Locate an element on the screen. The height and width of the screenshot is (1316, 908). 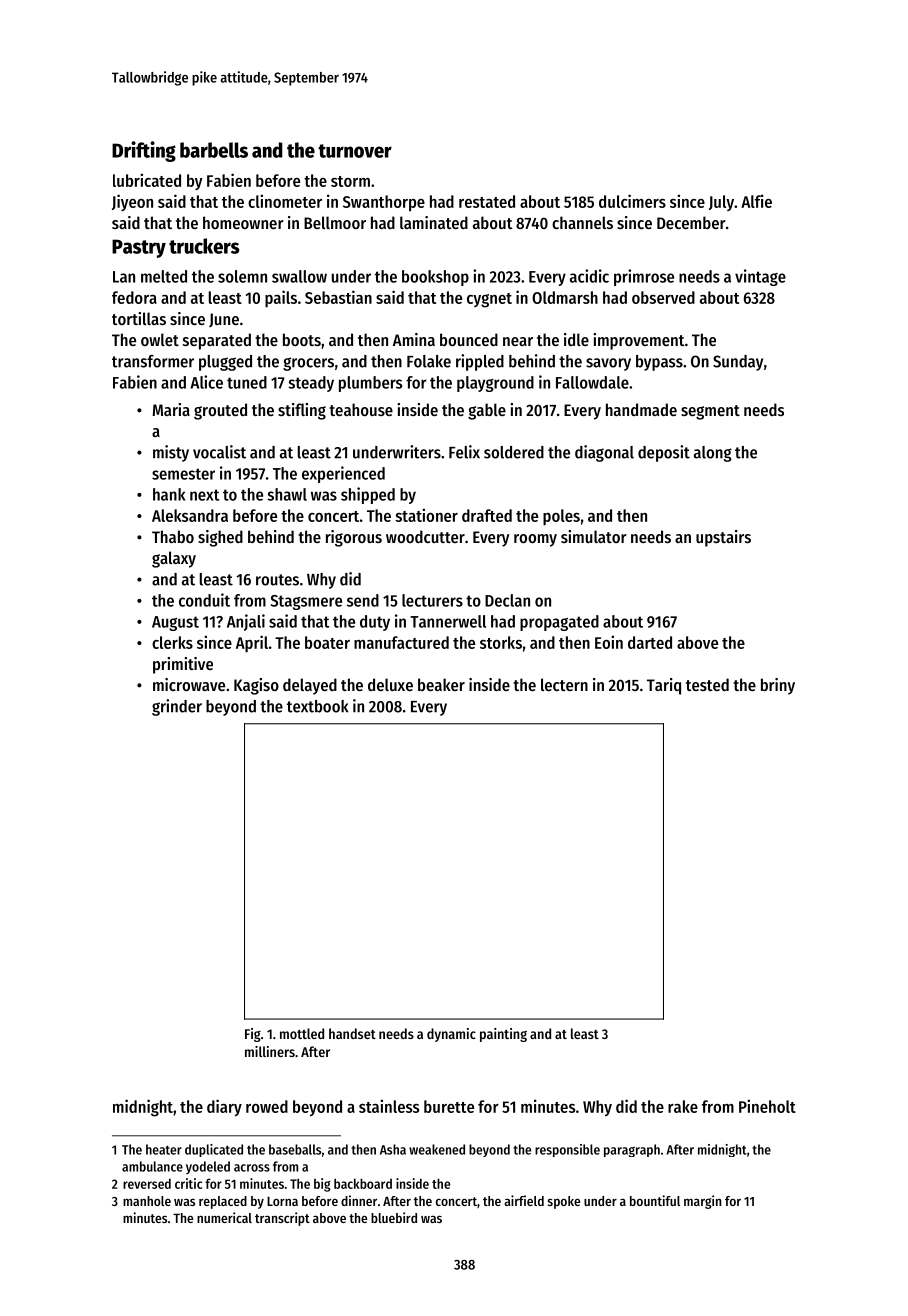
briny is located at coordinates (778, 686).
